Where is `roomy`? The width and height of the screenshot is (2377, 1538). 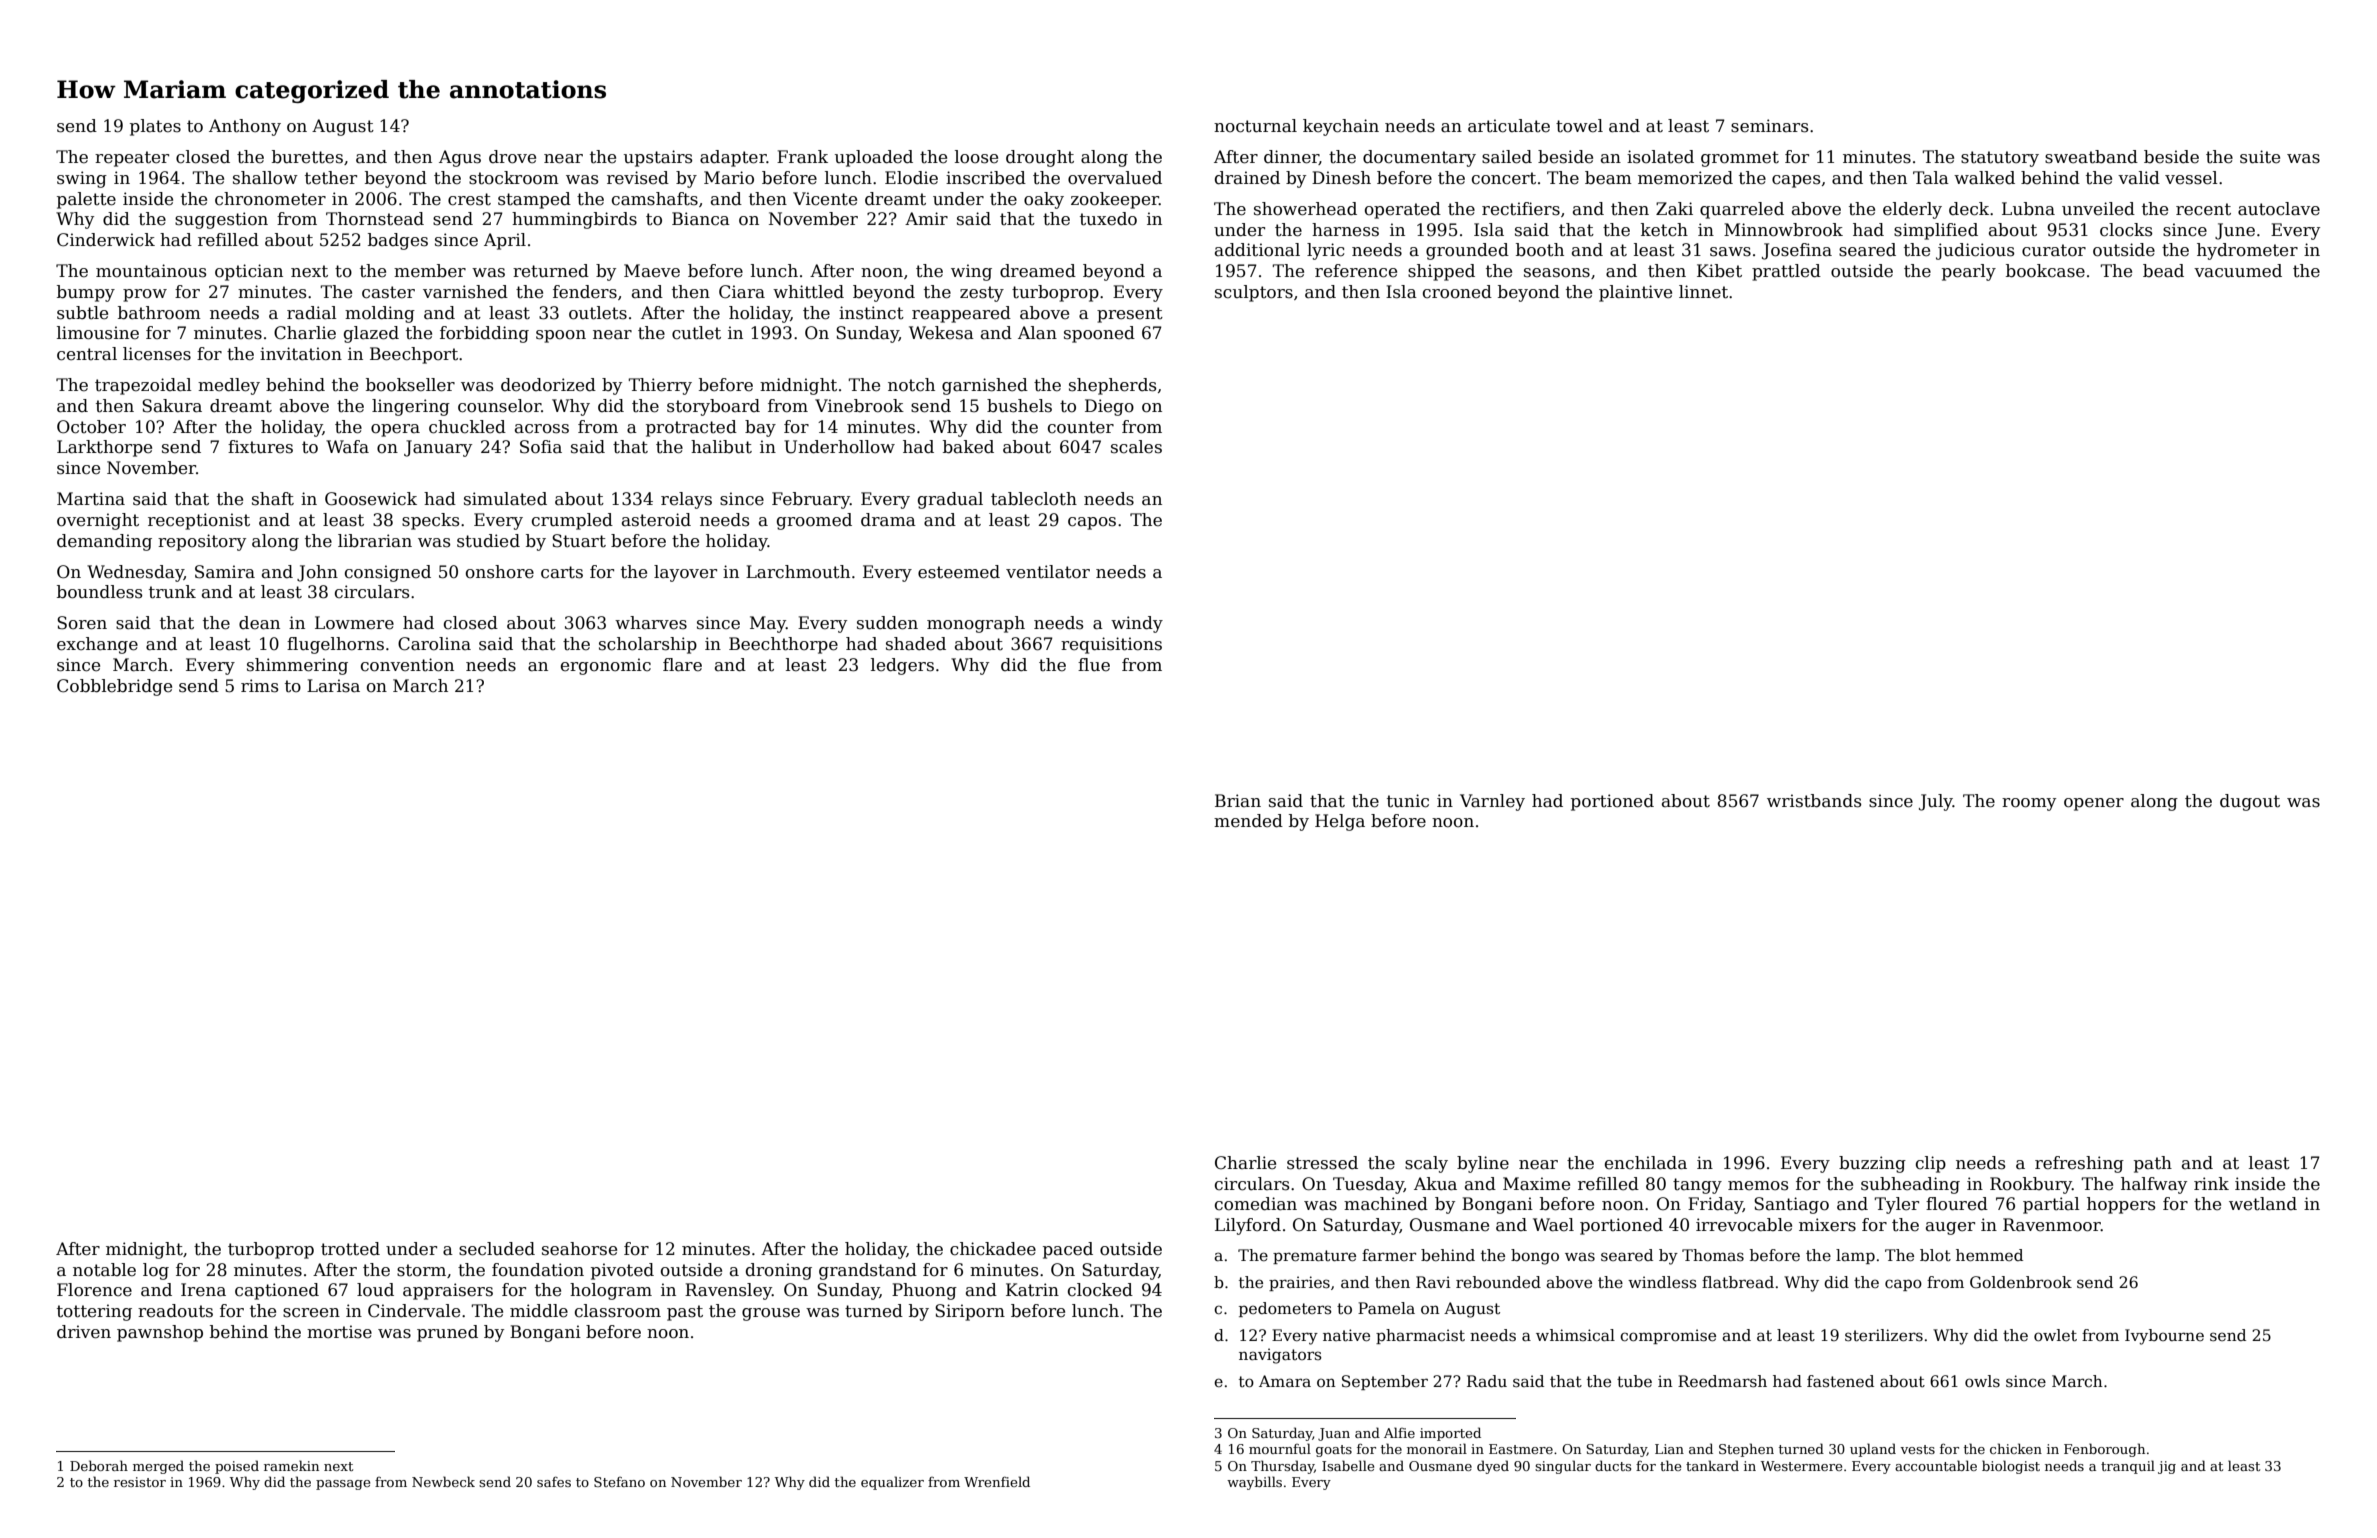
roomy is located at coordinates (2029, 804).
